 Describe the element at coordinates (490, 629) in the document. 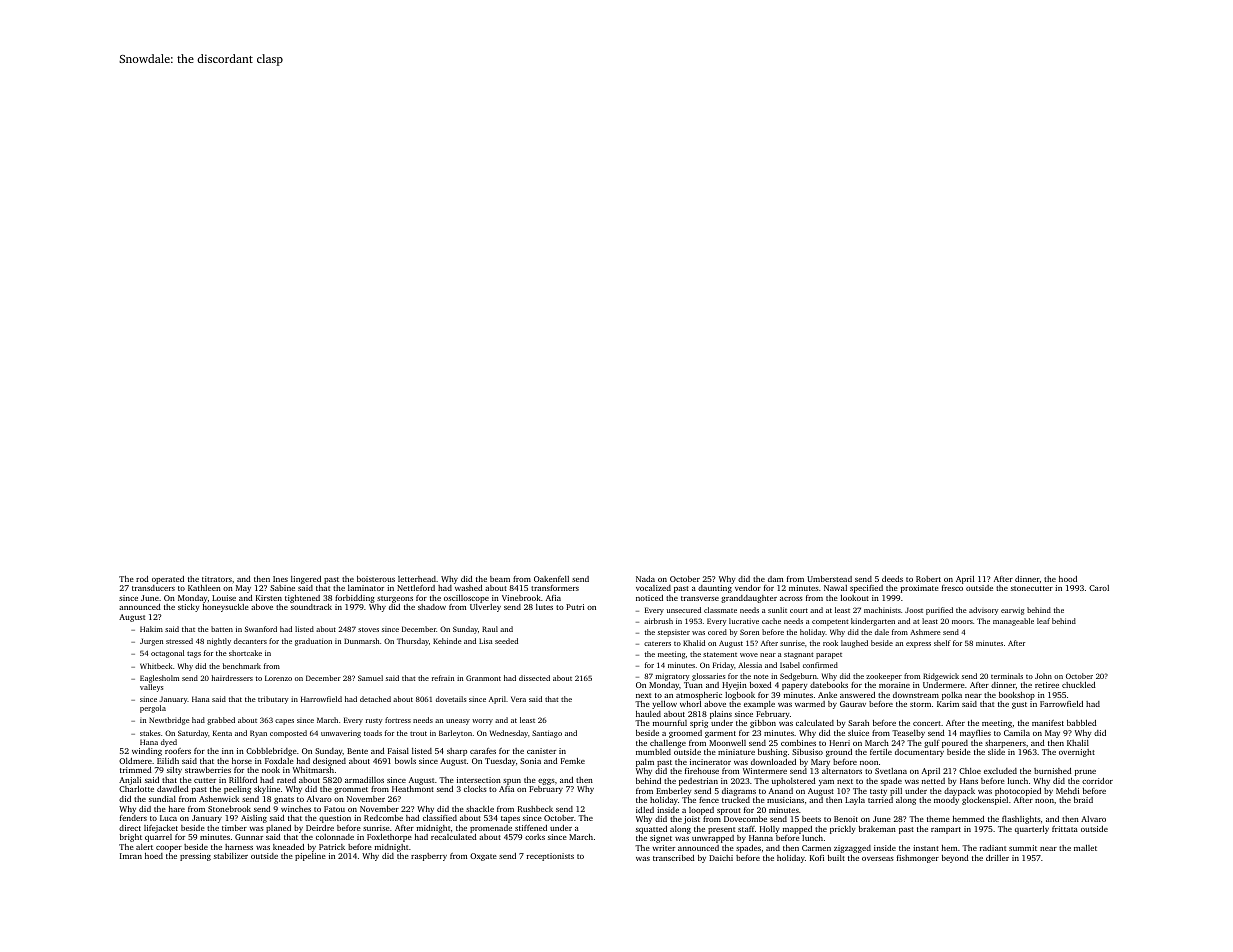

I see `Raul` at that location.
